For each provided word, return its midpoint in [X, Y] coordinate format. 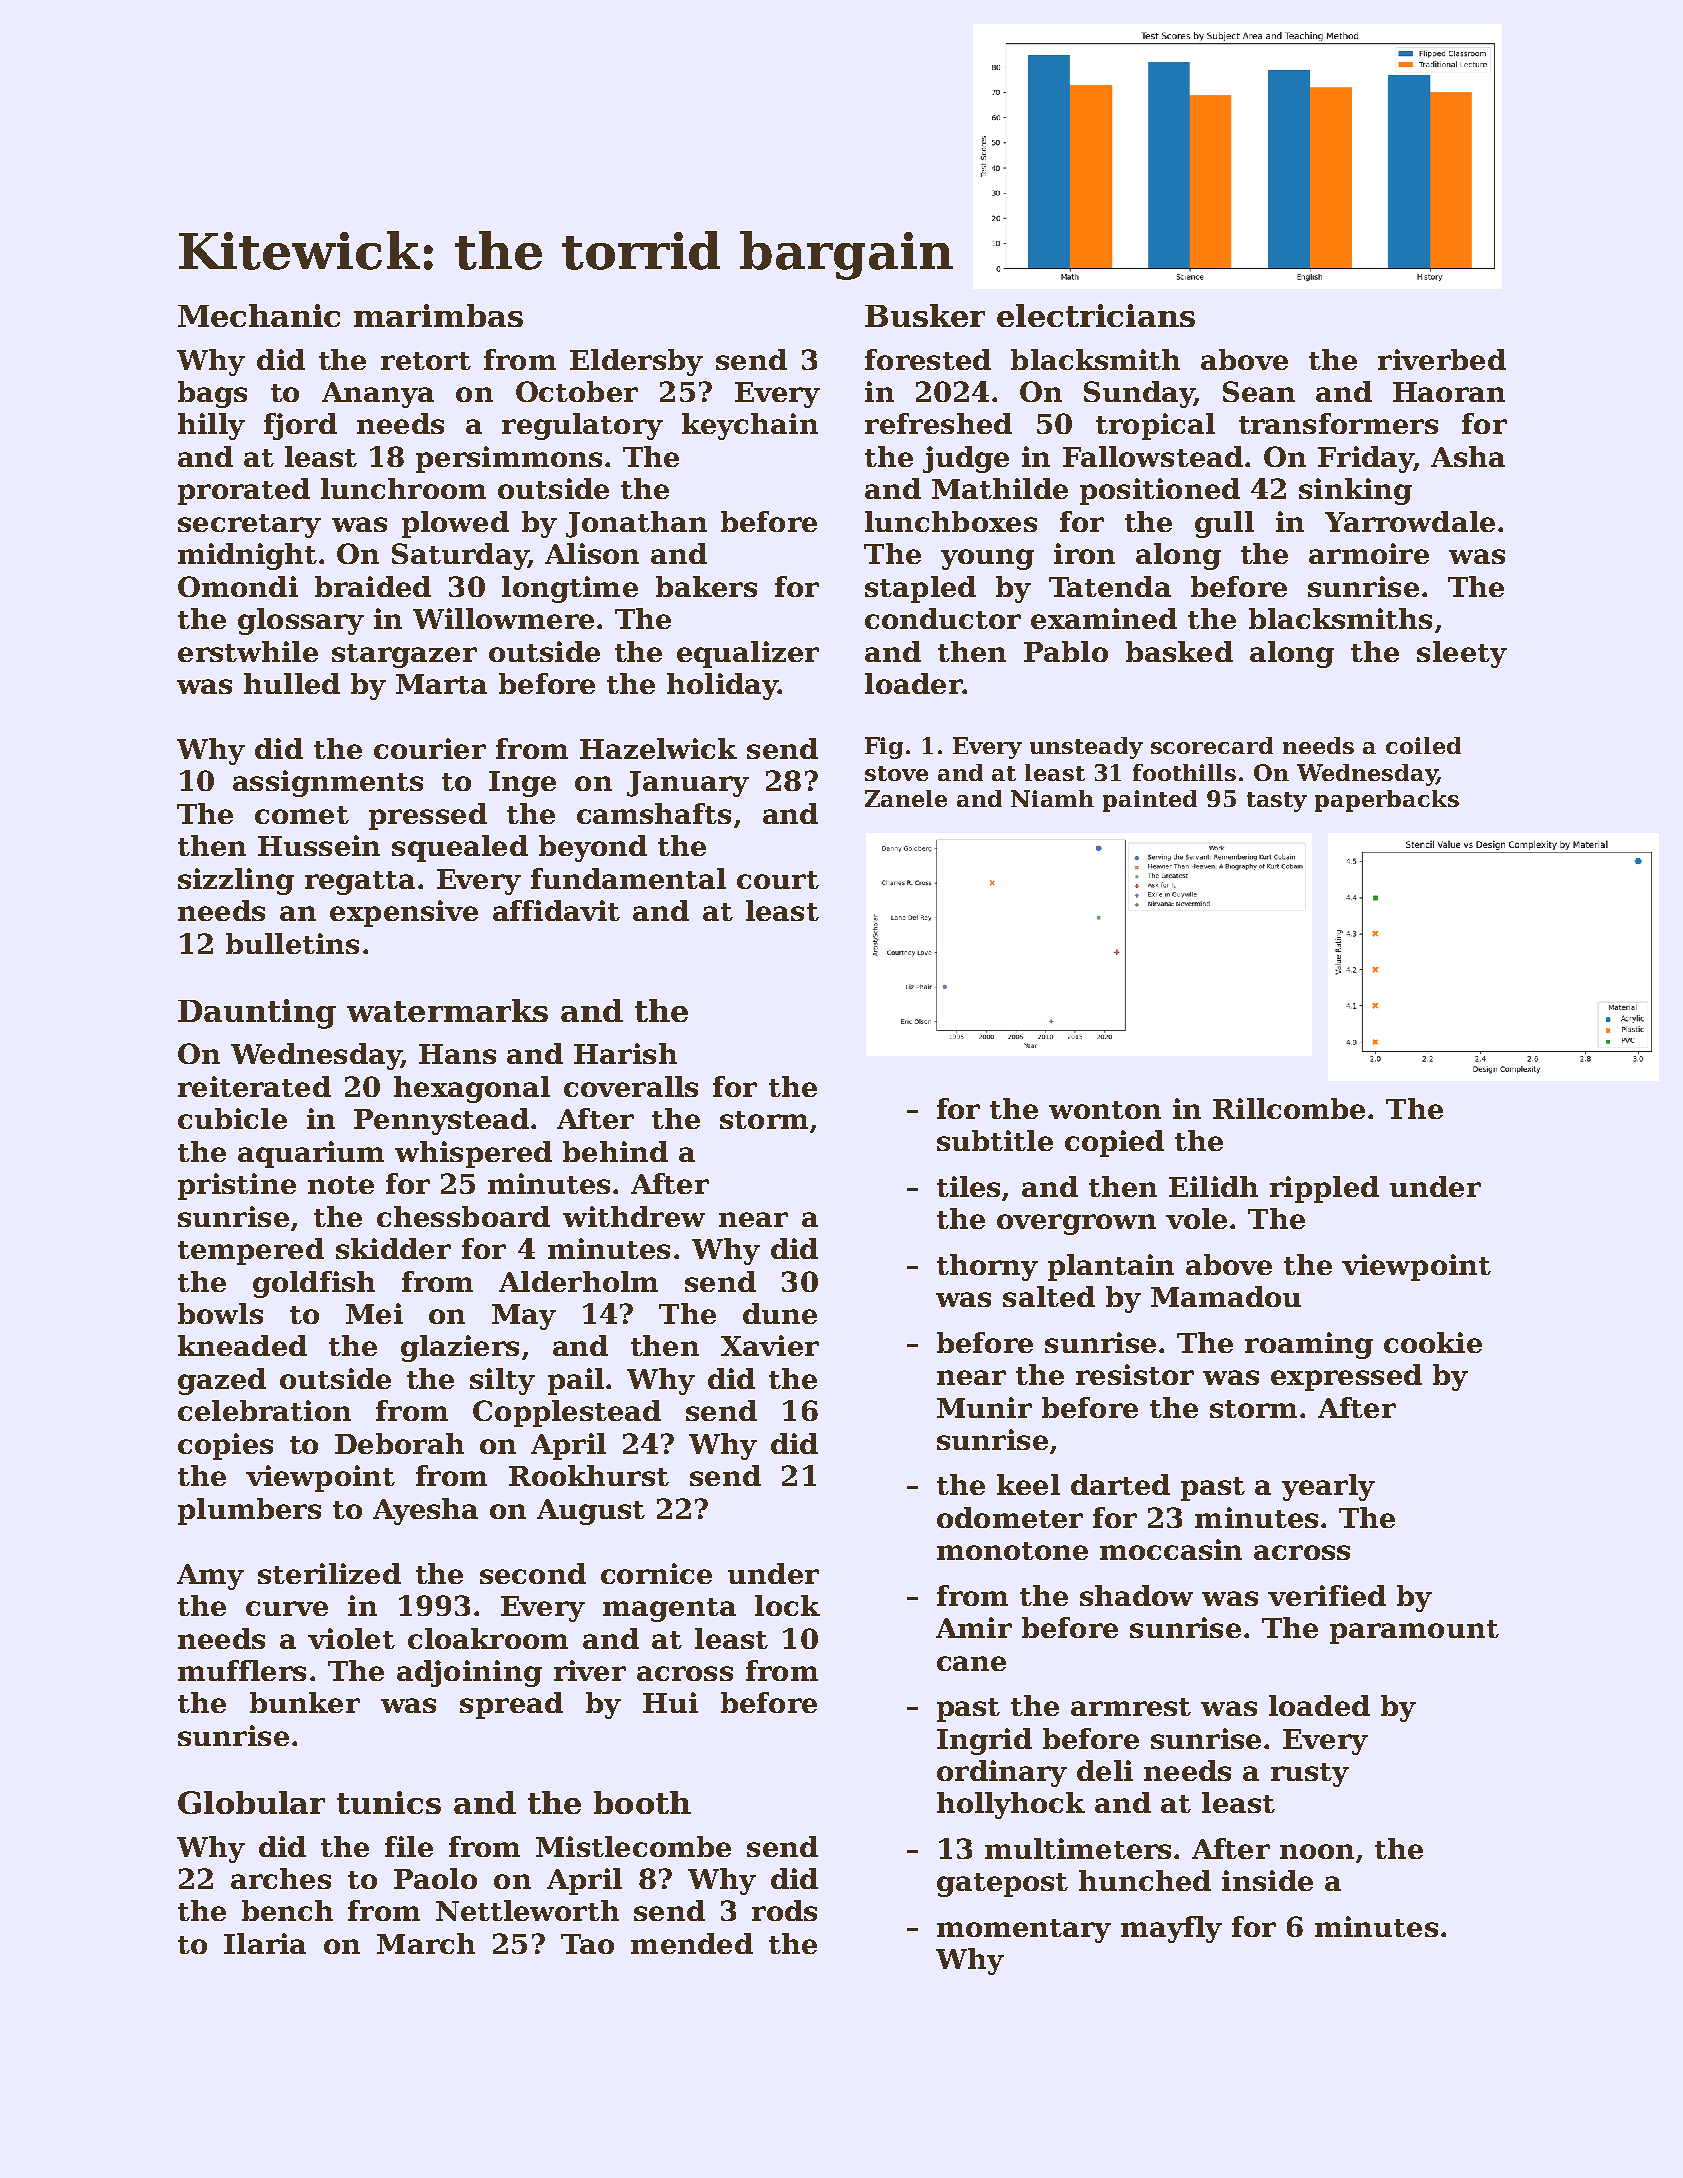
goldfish [314, 1284]
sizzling [236, 881]
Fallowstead [1153, 456]
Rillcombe [1289, 1108]
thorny [987, 1267]
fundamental [628, 878]
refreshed [938, 423]
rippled [1324, 1189]
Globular [251, 1802]
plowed [455, 524]
